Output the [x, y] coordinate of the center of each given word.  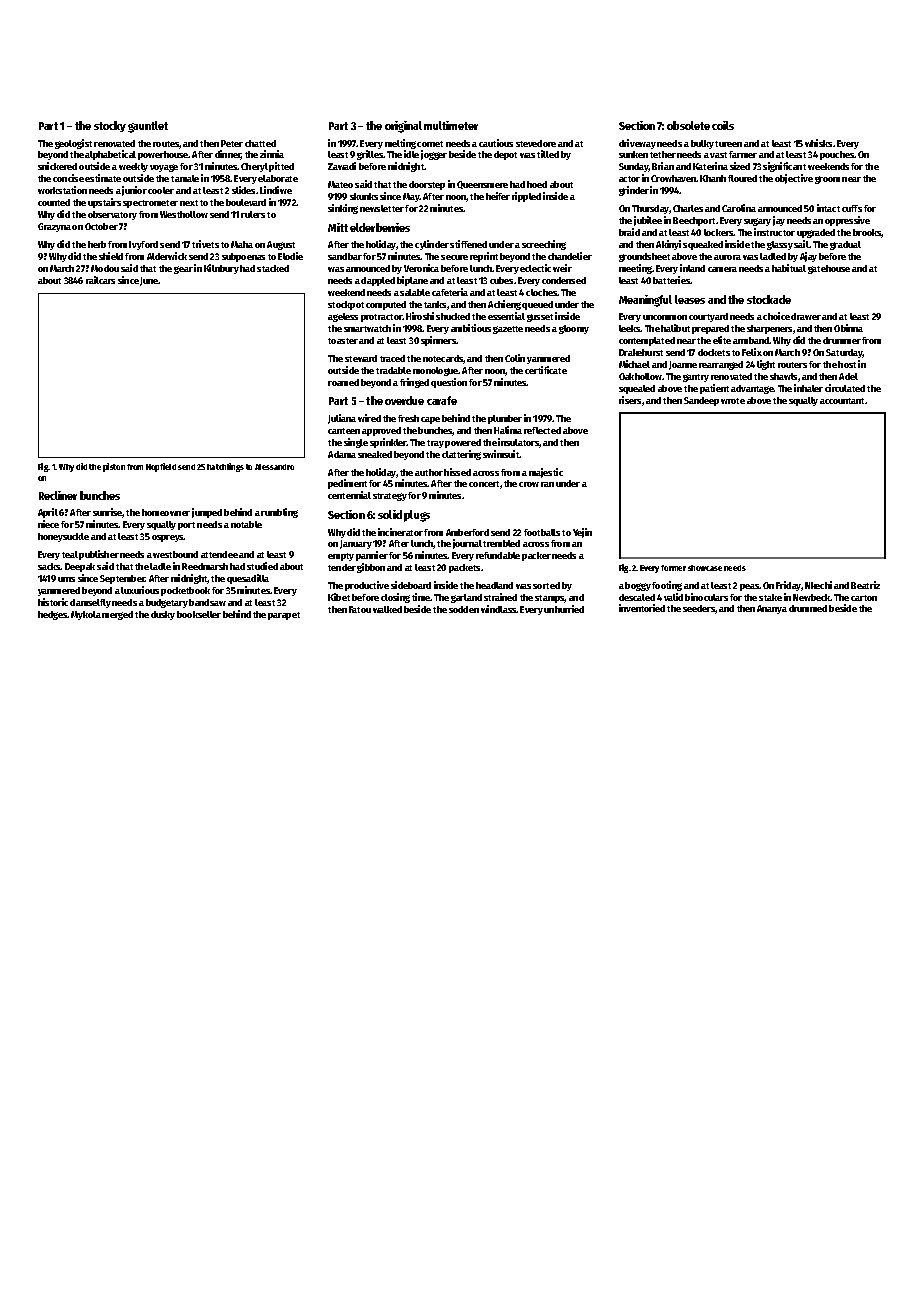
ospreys [168, 538]
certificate [546, 370]
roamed [343, 382]
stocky [110, 126]
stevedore [536, 143]
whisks [818, 143]
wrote [733, 401]
